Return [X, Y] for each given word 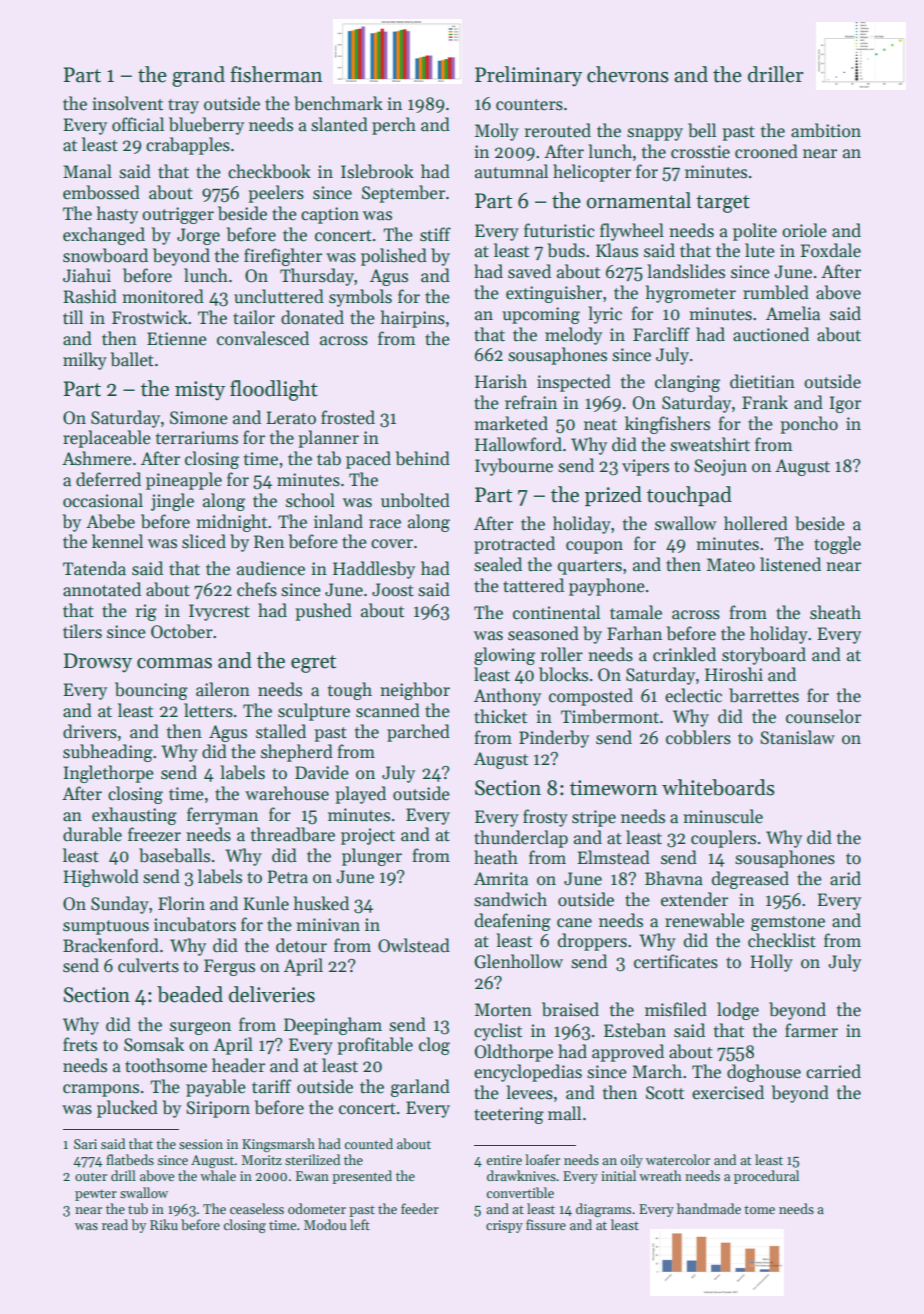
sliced [204, 541]
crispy [504, 1226]
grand [198, 76]
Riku [164, 1224]
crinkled [684, 654]
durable [92, 834]
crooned [766, 151]
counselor [823, 716]
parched [418, 733]
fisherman [276, 74]
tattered [533, 585]
